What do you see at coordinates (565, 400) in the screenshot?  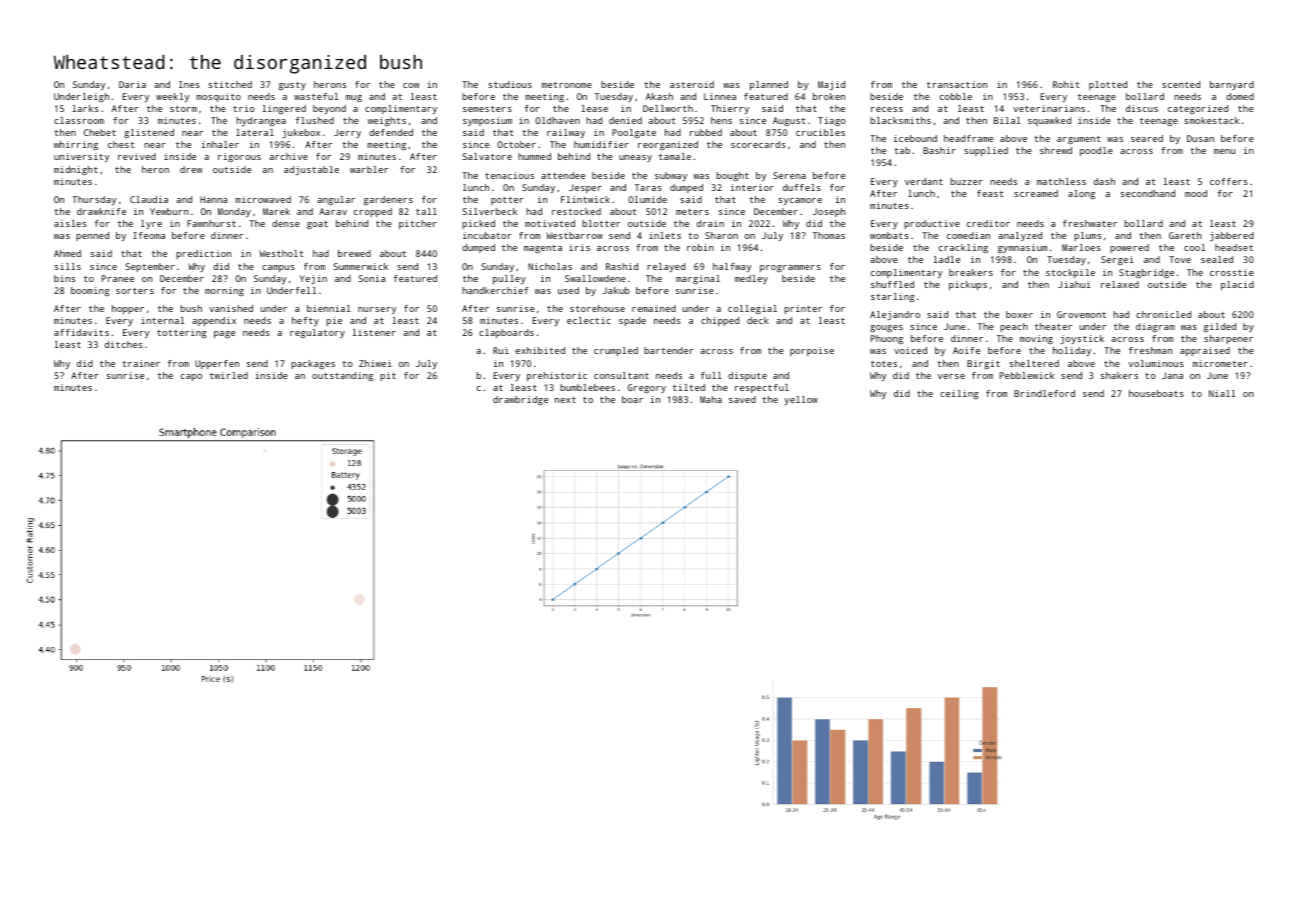 I see `next` at bounding box center [565, 400].
